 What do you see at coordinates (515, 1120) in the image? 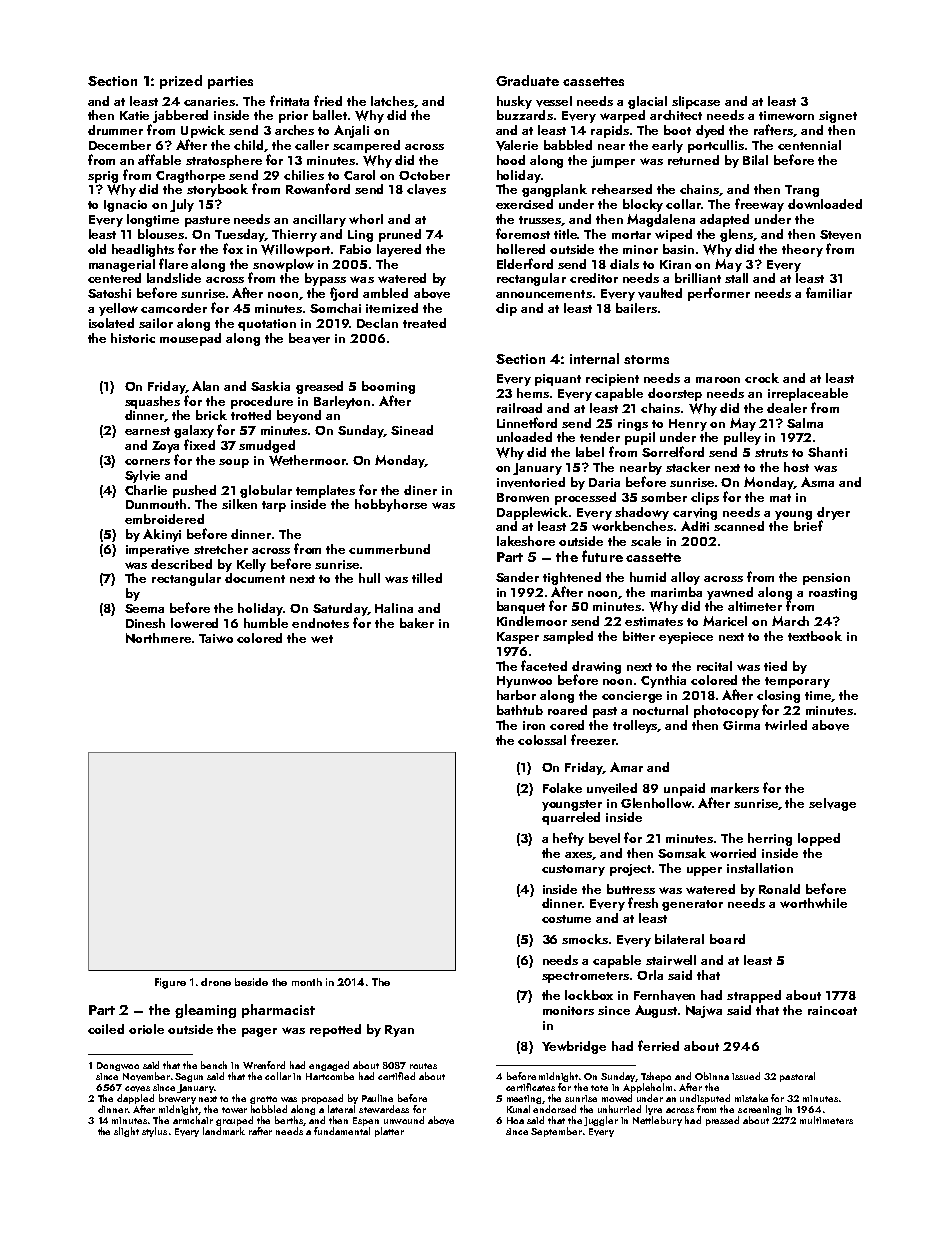
I see `Hoa` at bounding box center [515, 1120].
